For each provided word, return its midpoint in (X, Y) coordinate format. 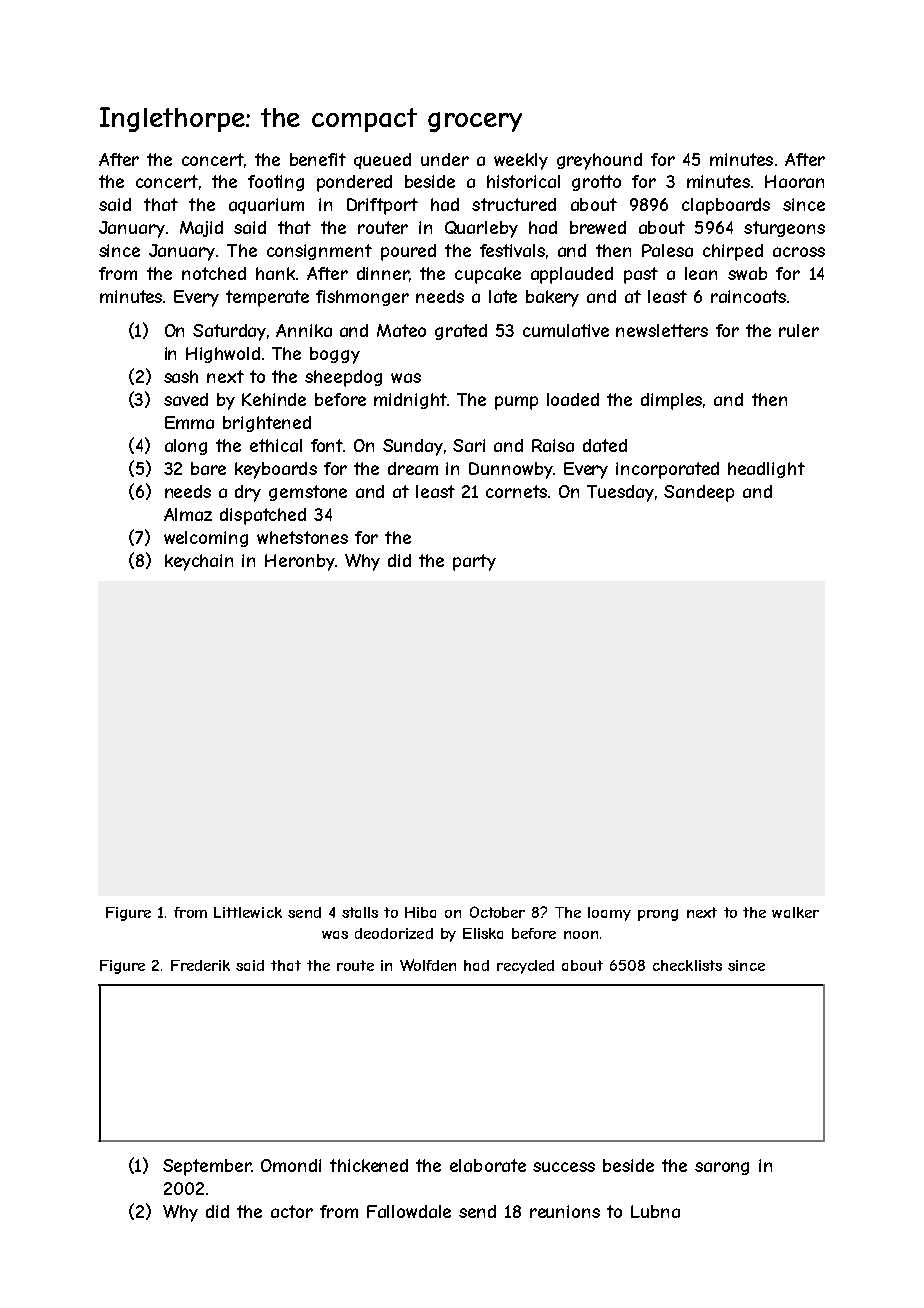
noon (581, 935)
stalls (360, 912)
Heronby (300, 562)
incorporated (667, 470)
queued (382, 161)
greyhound (599, 161)
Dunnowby (511, 470)
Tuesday (620, 493)
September (207, 1167)
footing (276, 183)
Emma (189, 422)
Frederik (200, 965)
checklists (687, 965)
